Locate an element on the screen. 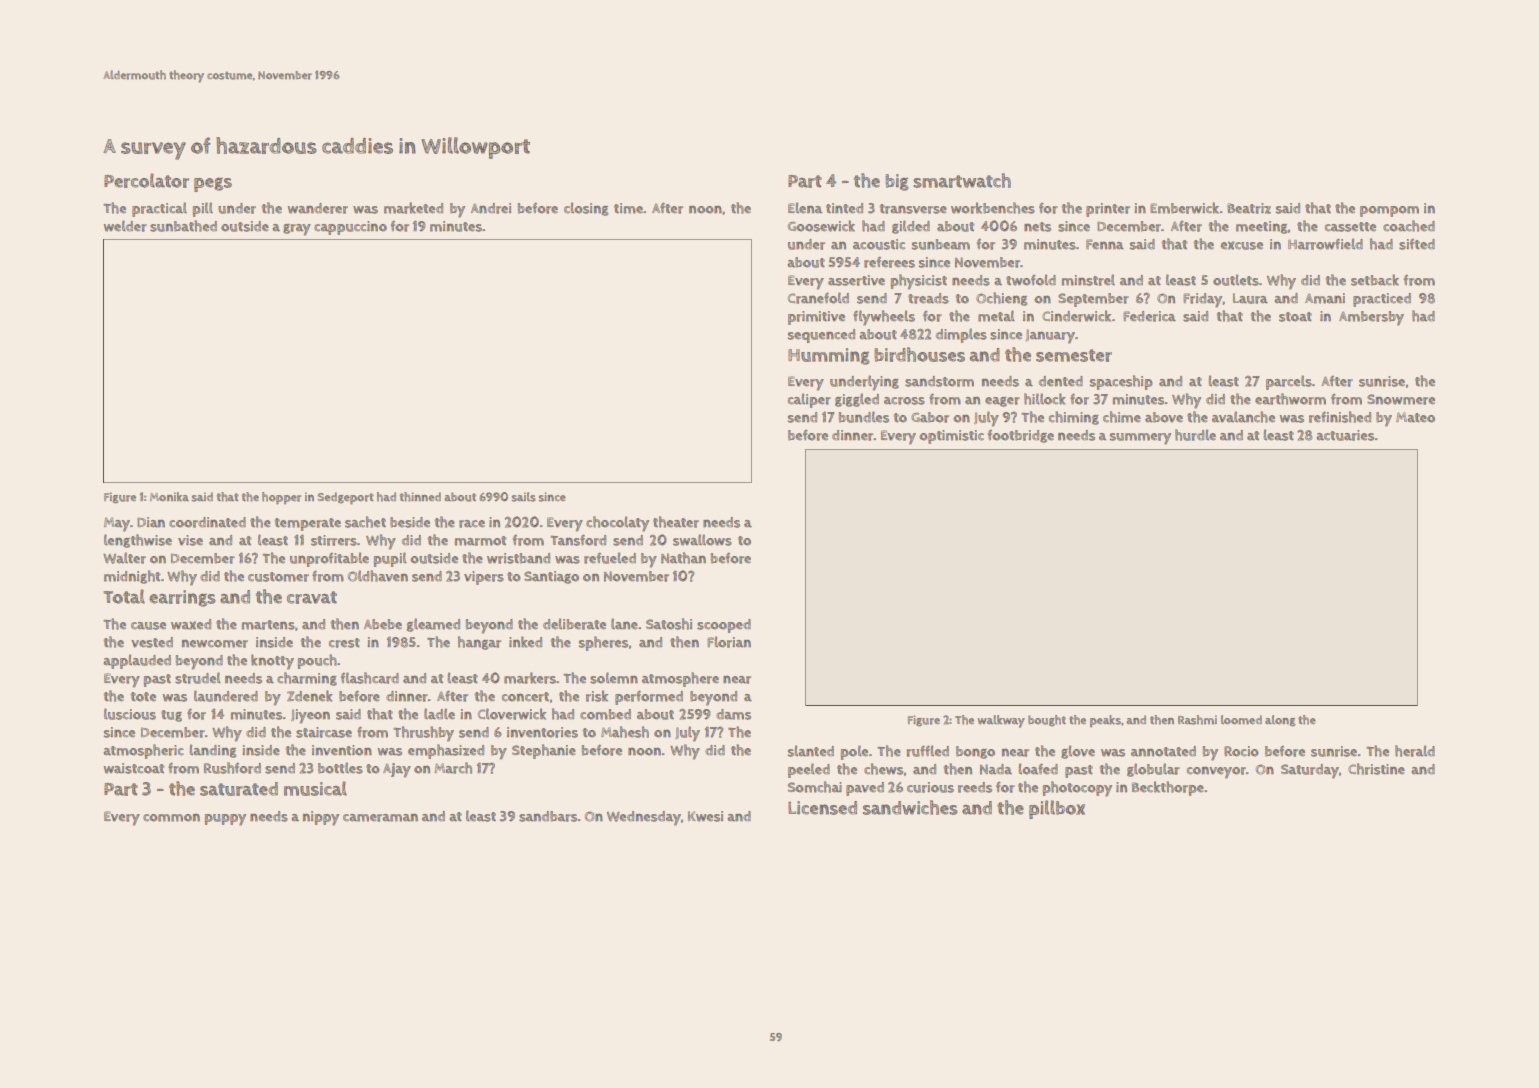 Image resolution: width=1539 pixels, height=1088 pixels. hangar is located at coordinates (479, 643).
